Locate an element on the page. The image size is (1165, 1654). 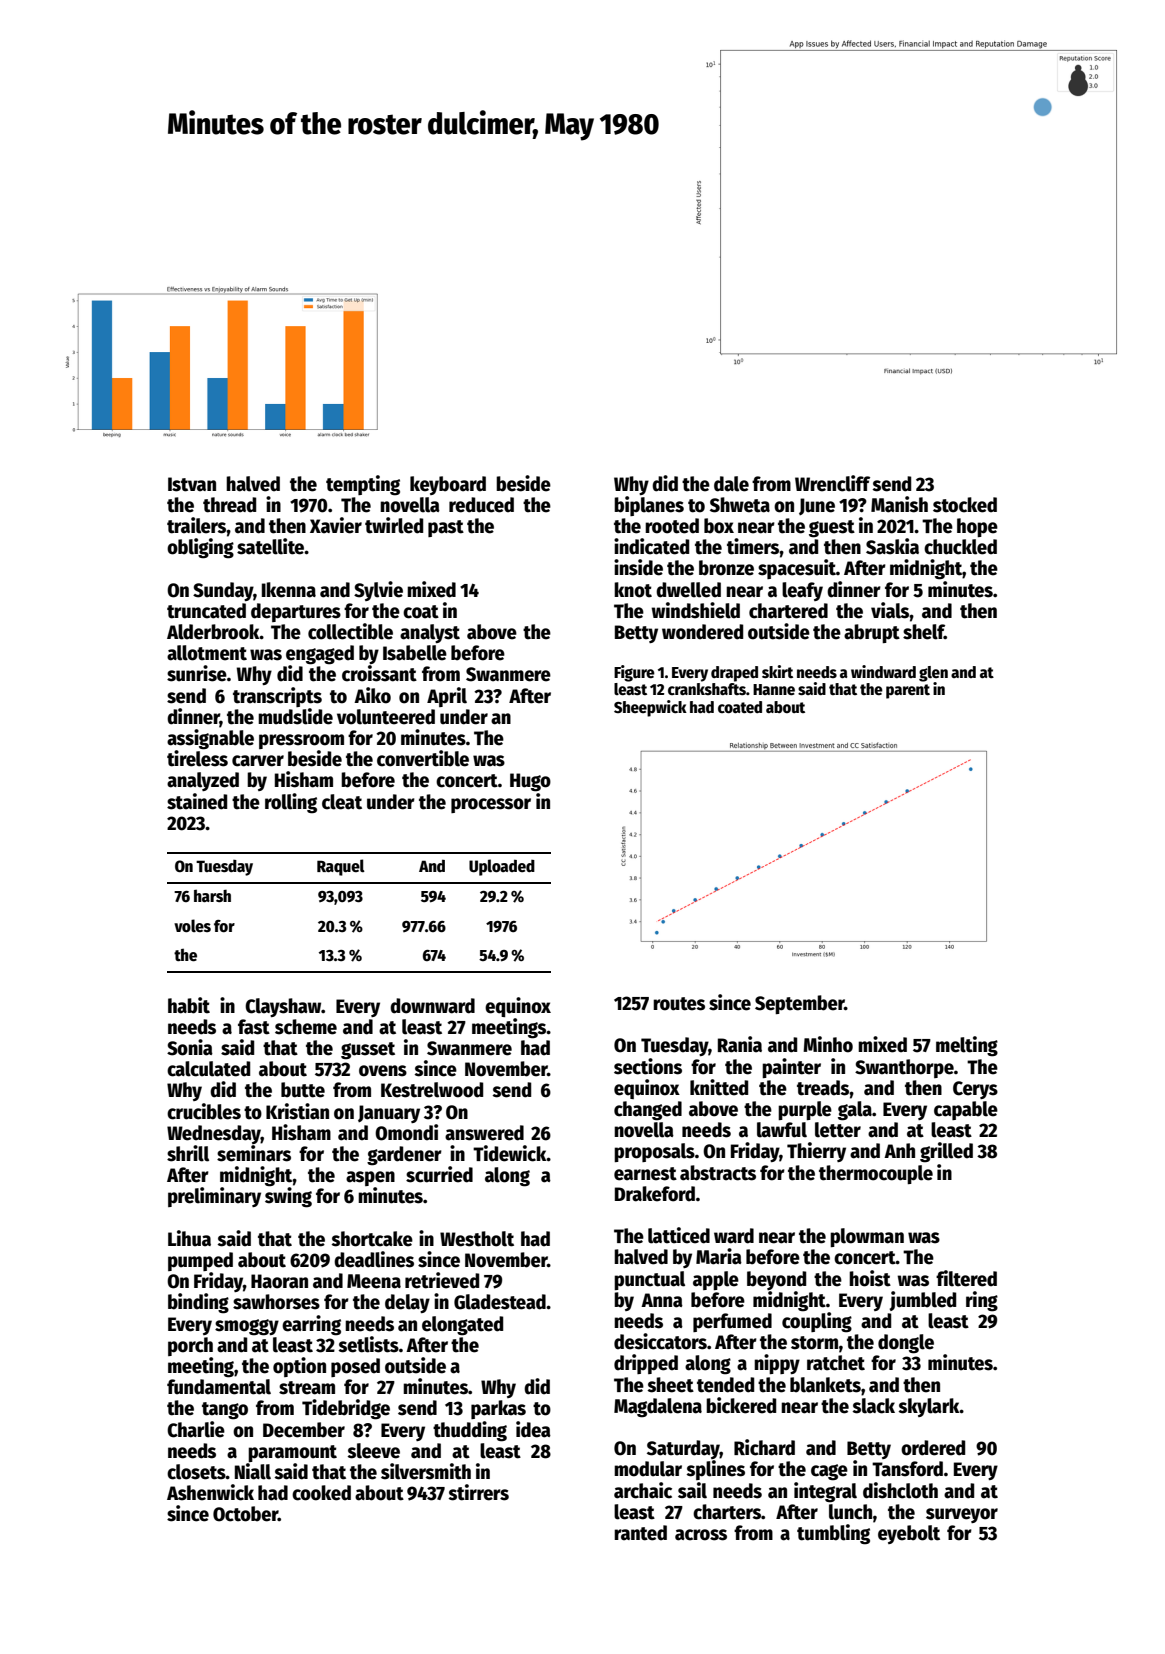
biplanes is located at coordinates (649, 506).
